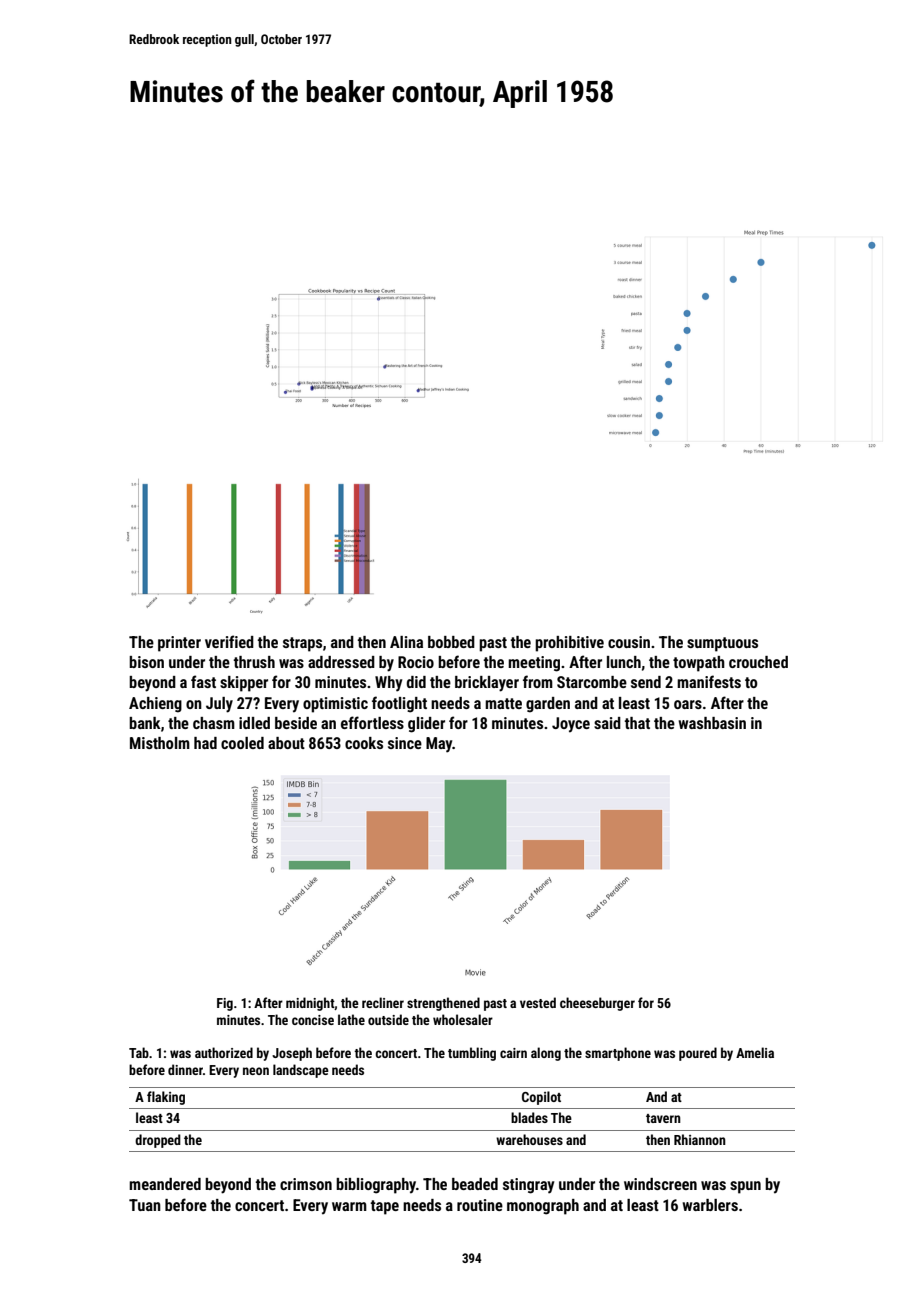 This image has height=1314, width=924. What do you see at coordinates (451, 642) in the image?
I see `bobbed` at bounding box center [451, 642].
